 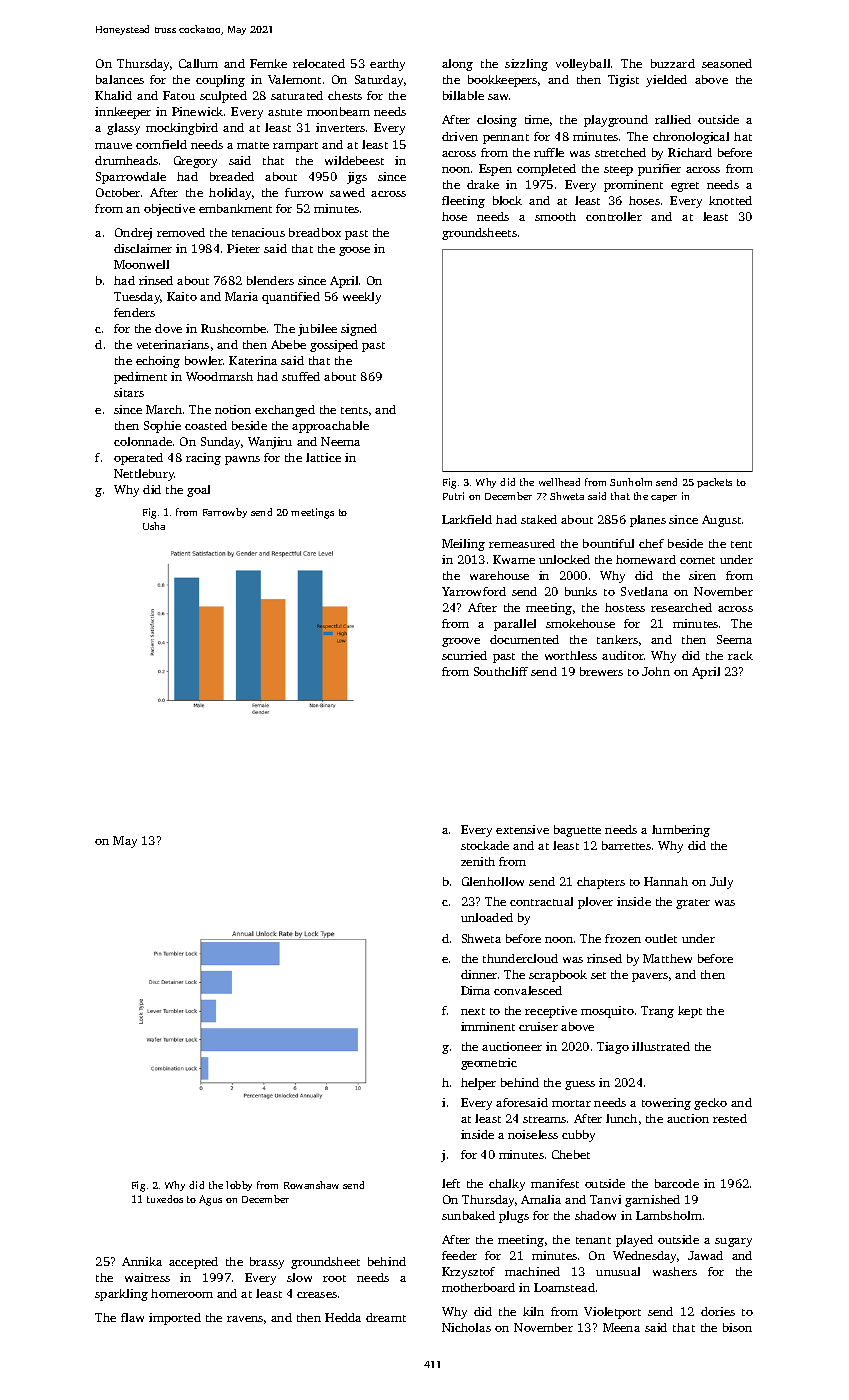 I want to click on Nicholas, so click(x=466, y=1327).
